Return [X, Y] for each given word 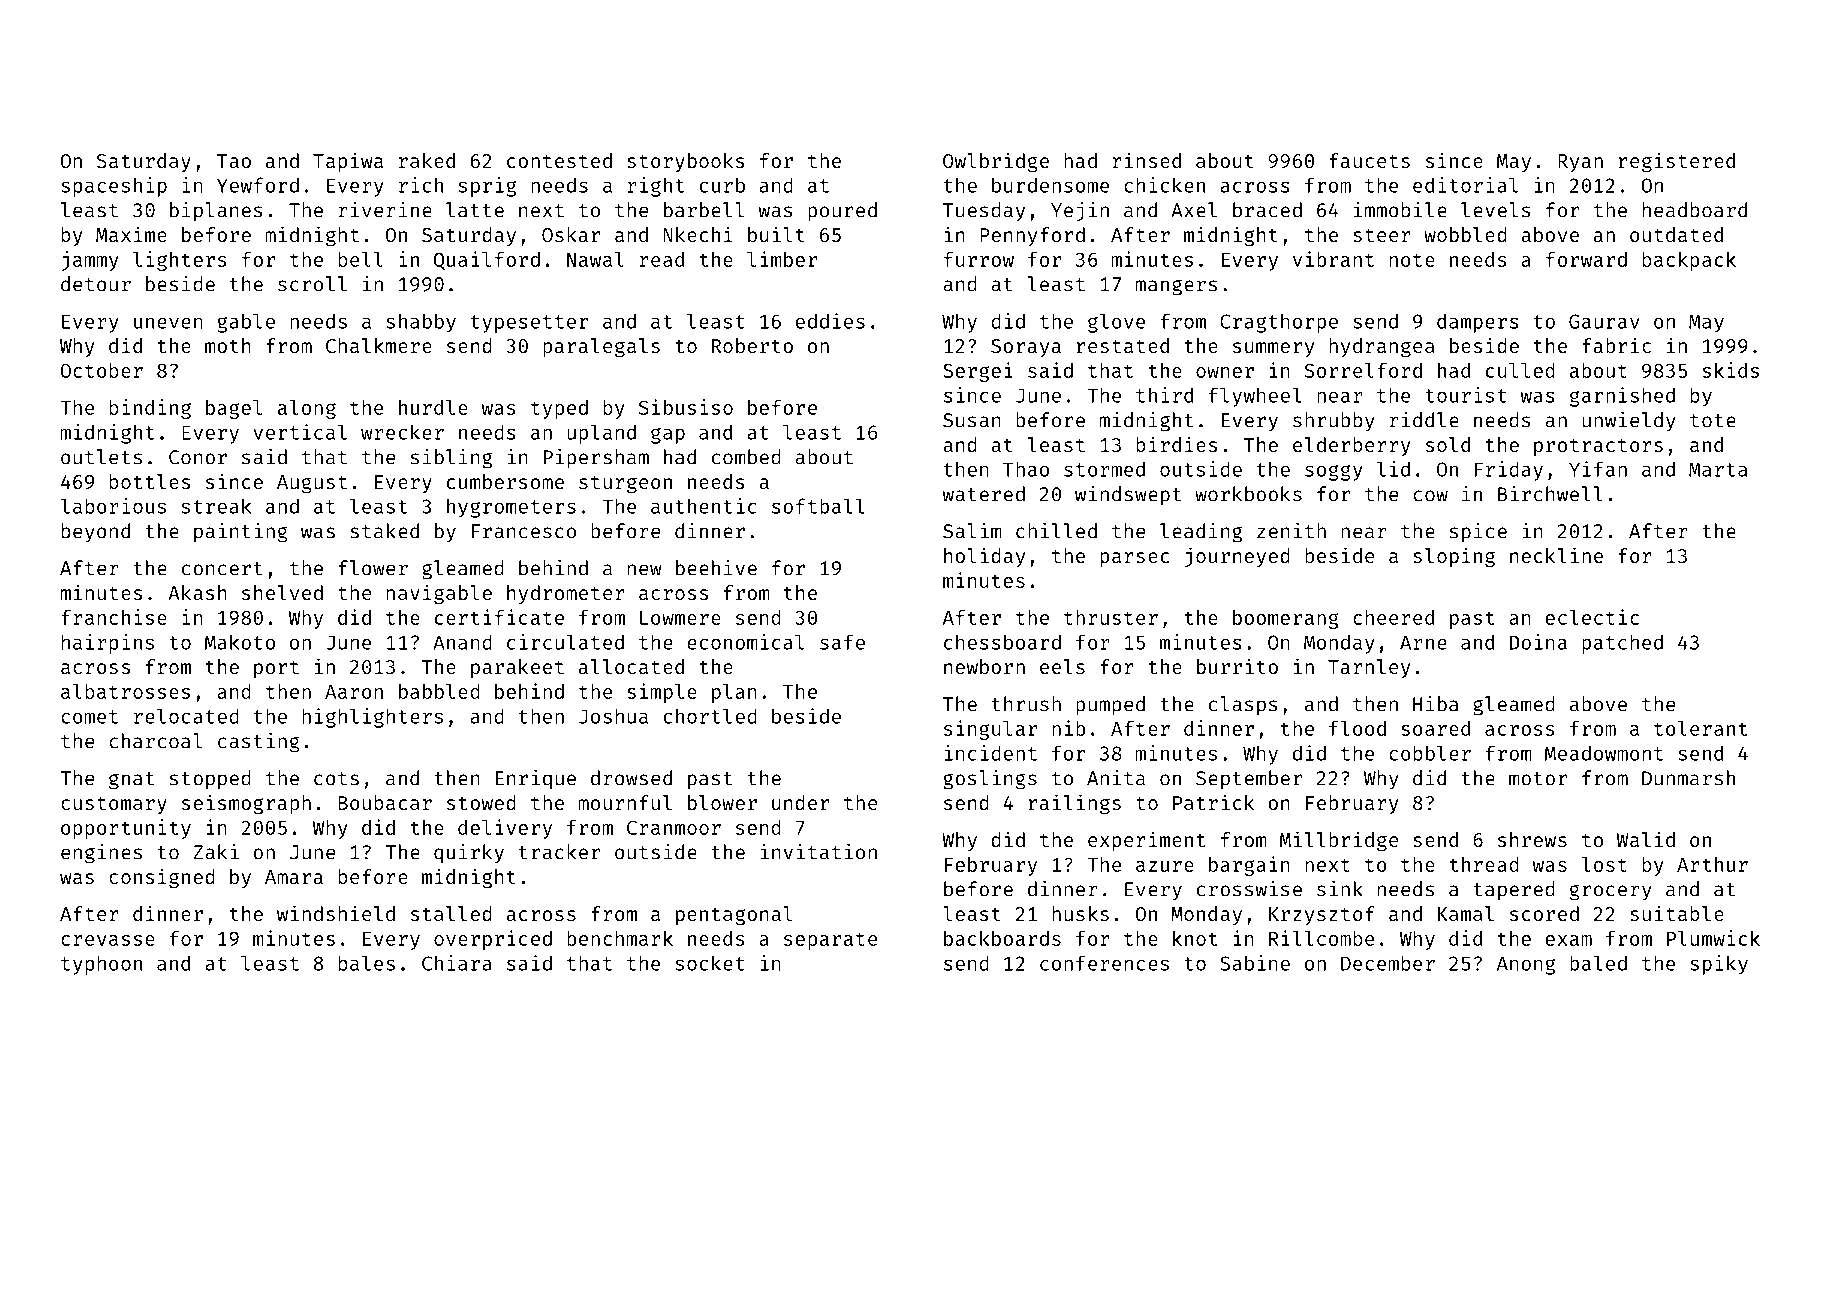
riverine [385, 210]
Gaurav [1604, 321]
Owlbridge [996, 162]
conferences [1104, 963]
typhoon [101, 965]
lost [1604, 864]
